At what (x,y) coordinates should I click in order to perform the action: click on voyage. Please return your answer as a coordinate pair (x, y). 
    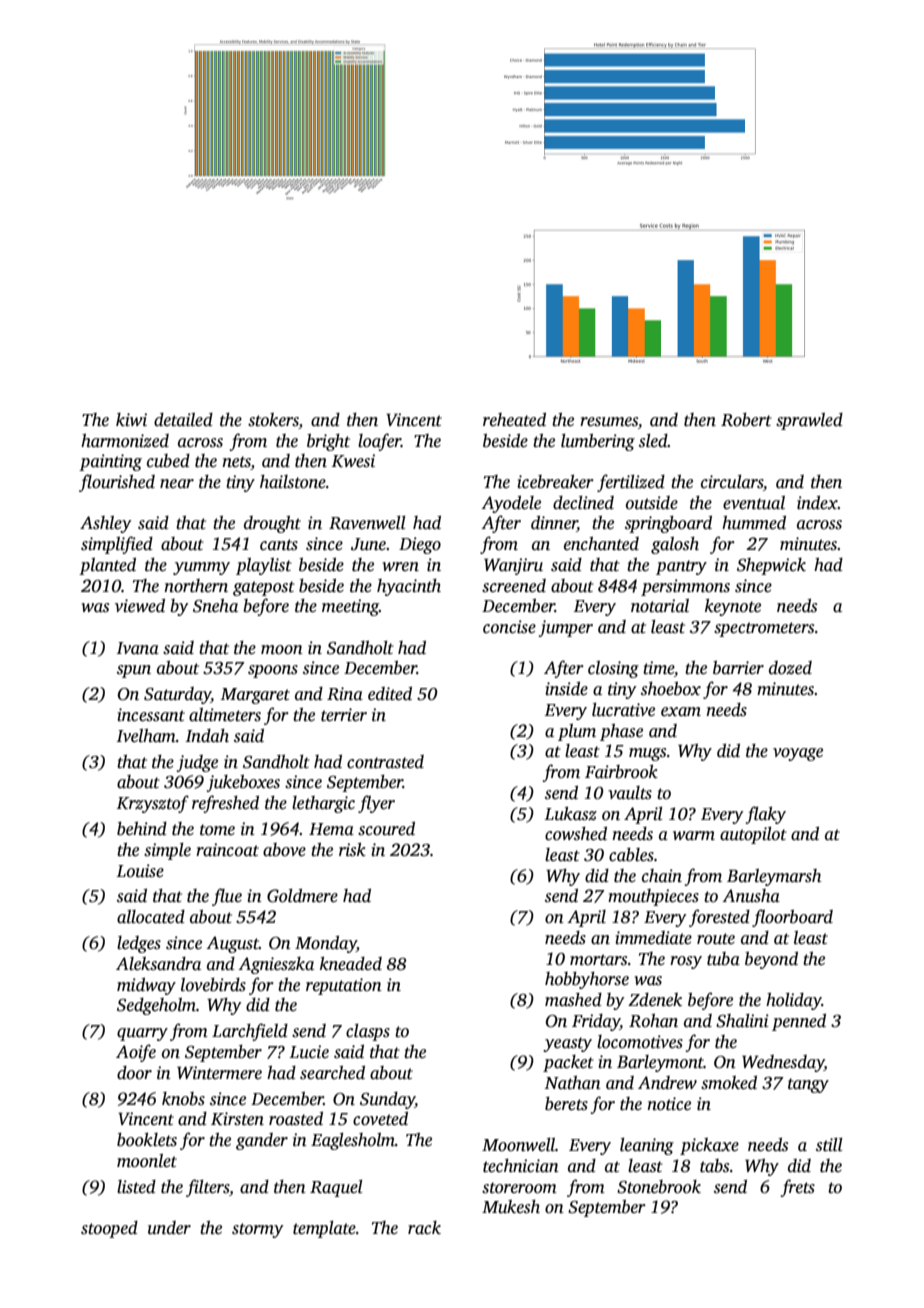
    Looking at the image, I should click on (798, 754).
